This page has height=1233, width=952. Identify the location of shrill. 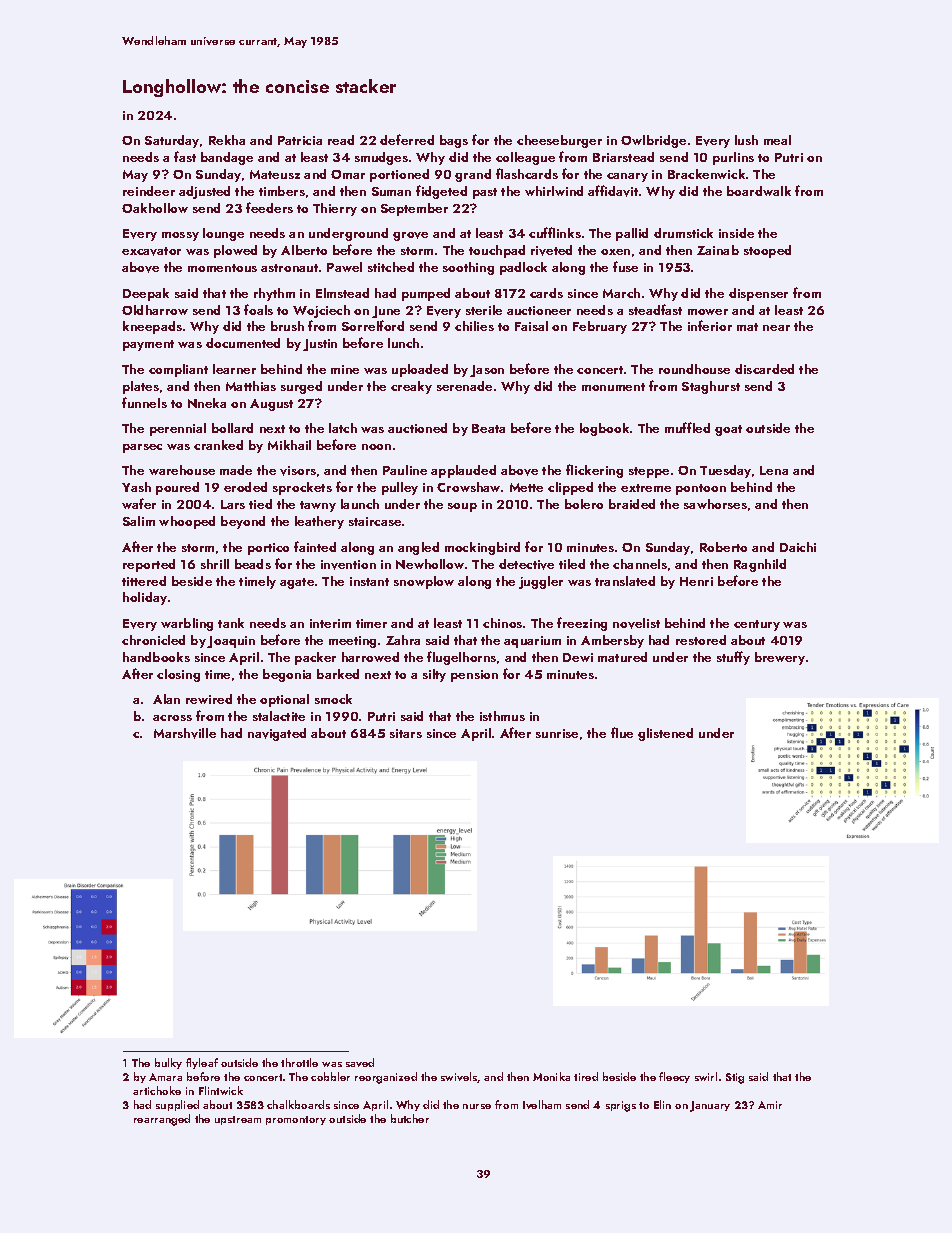
(215, 564).
